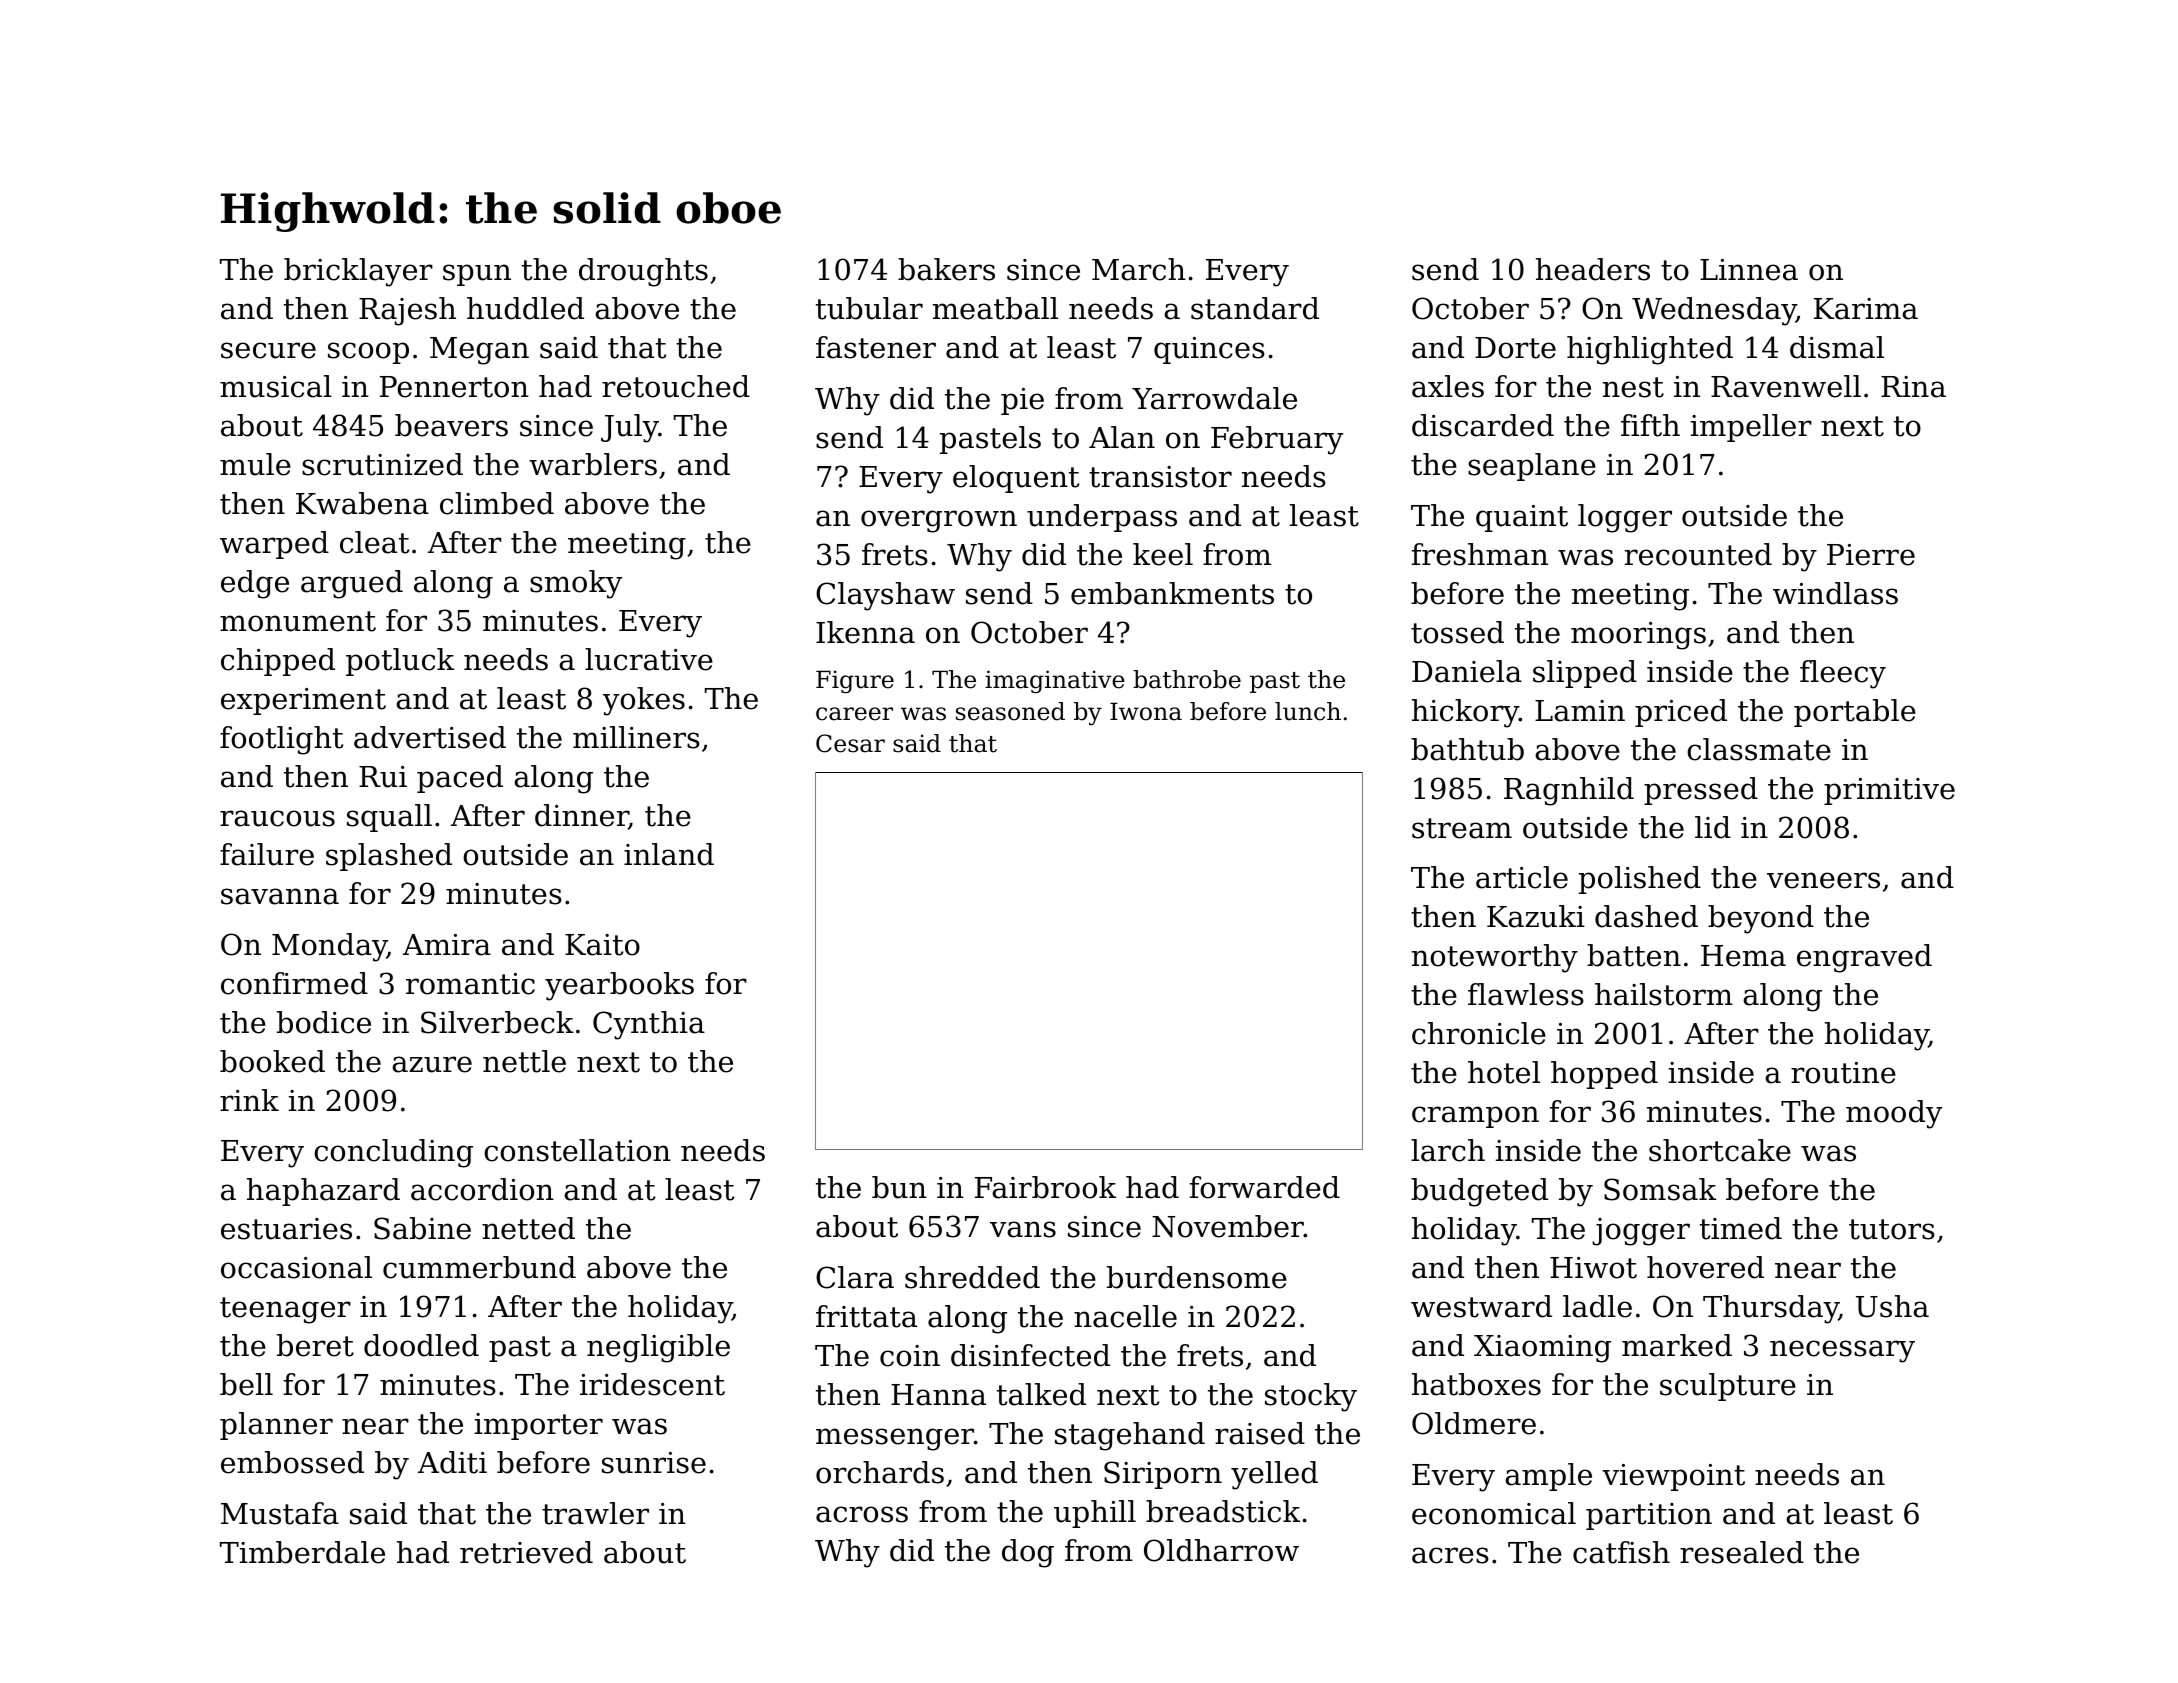 This document has width=2178, height=1683. Describe the element at coordinates (1139, 269) in the document. I see `March` at that location.
